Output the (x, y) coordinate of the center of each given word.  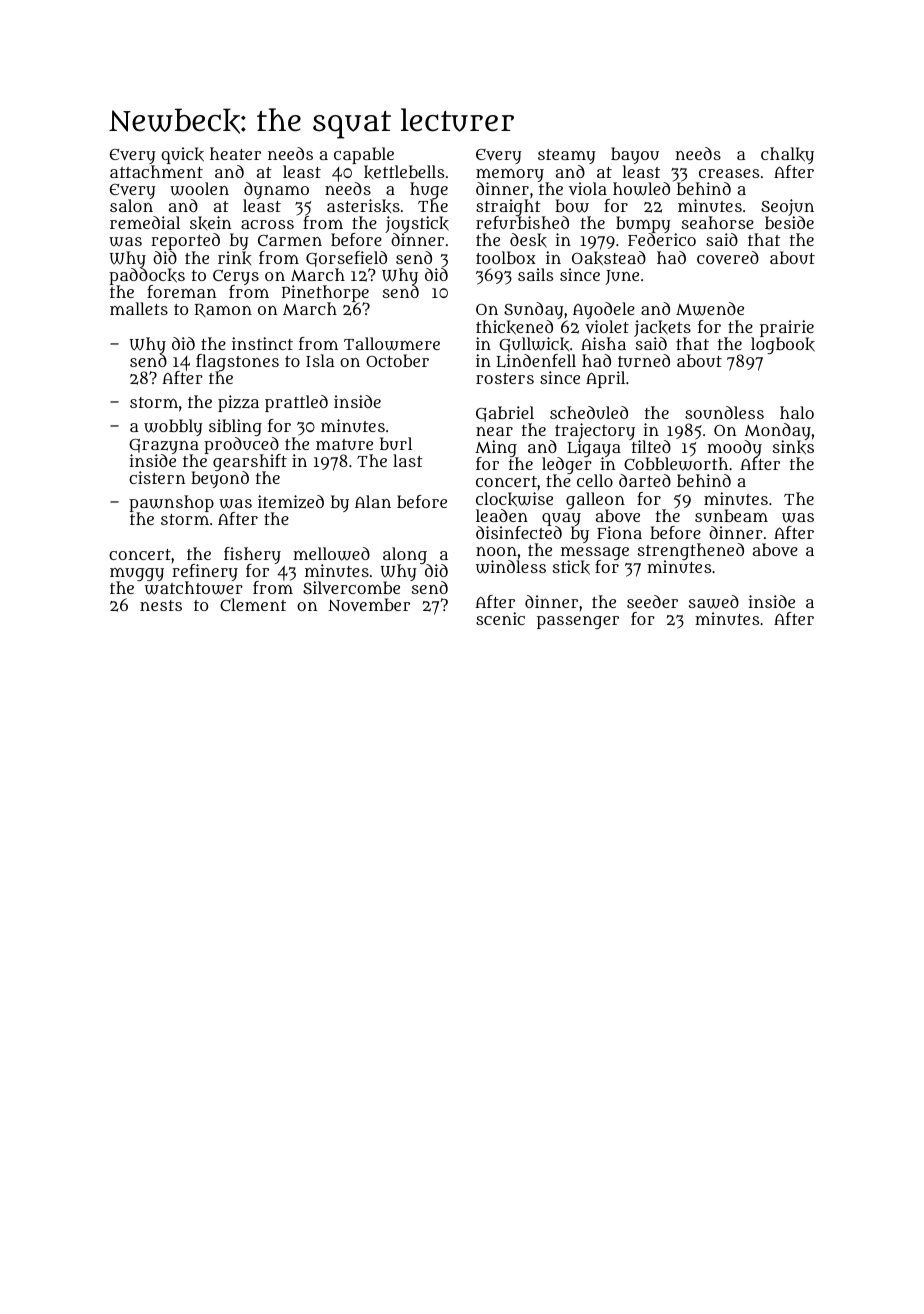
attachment (156, 171)
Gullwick (534, 345)
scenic (500, 618)
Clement (253, 604)
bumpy (643, 225)
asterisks (363, 206)
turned (644, 360)
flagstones (237, 363)
